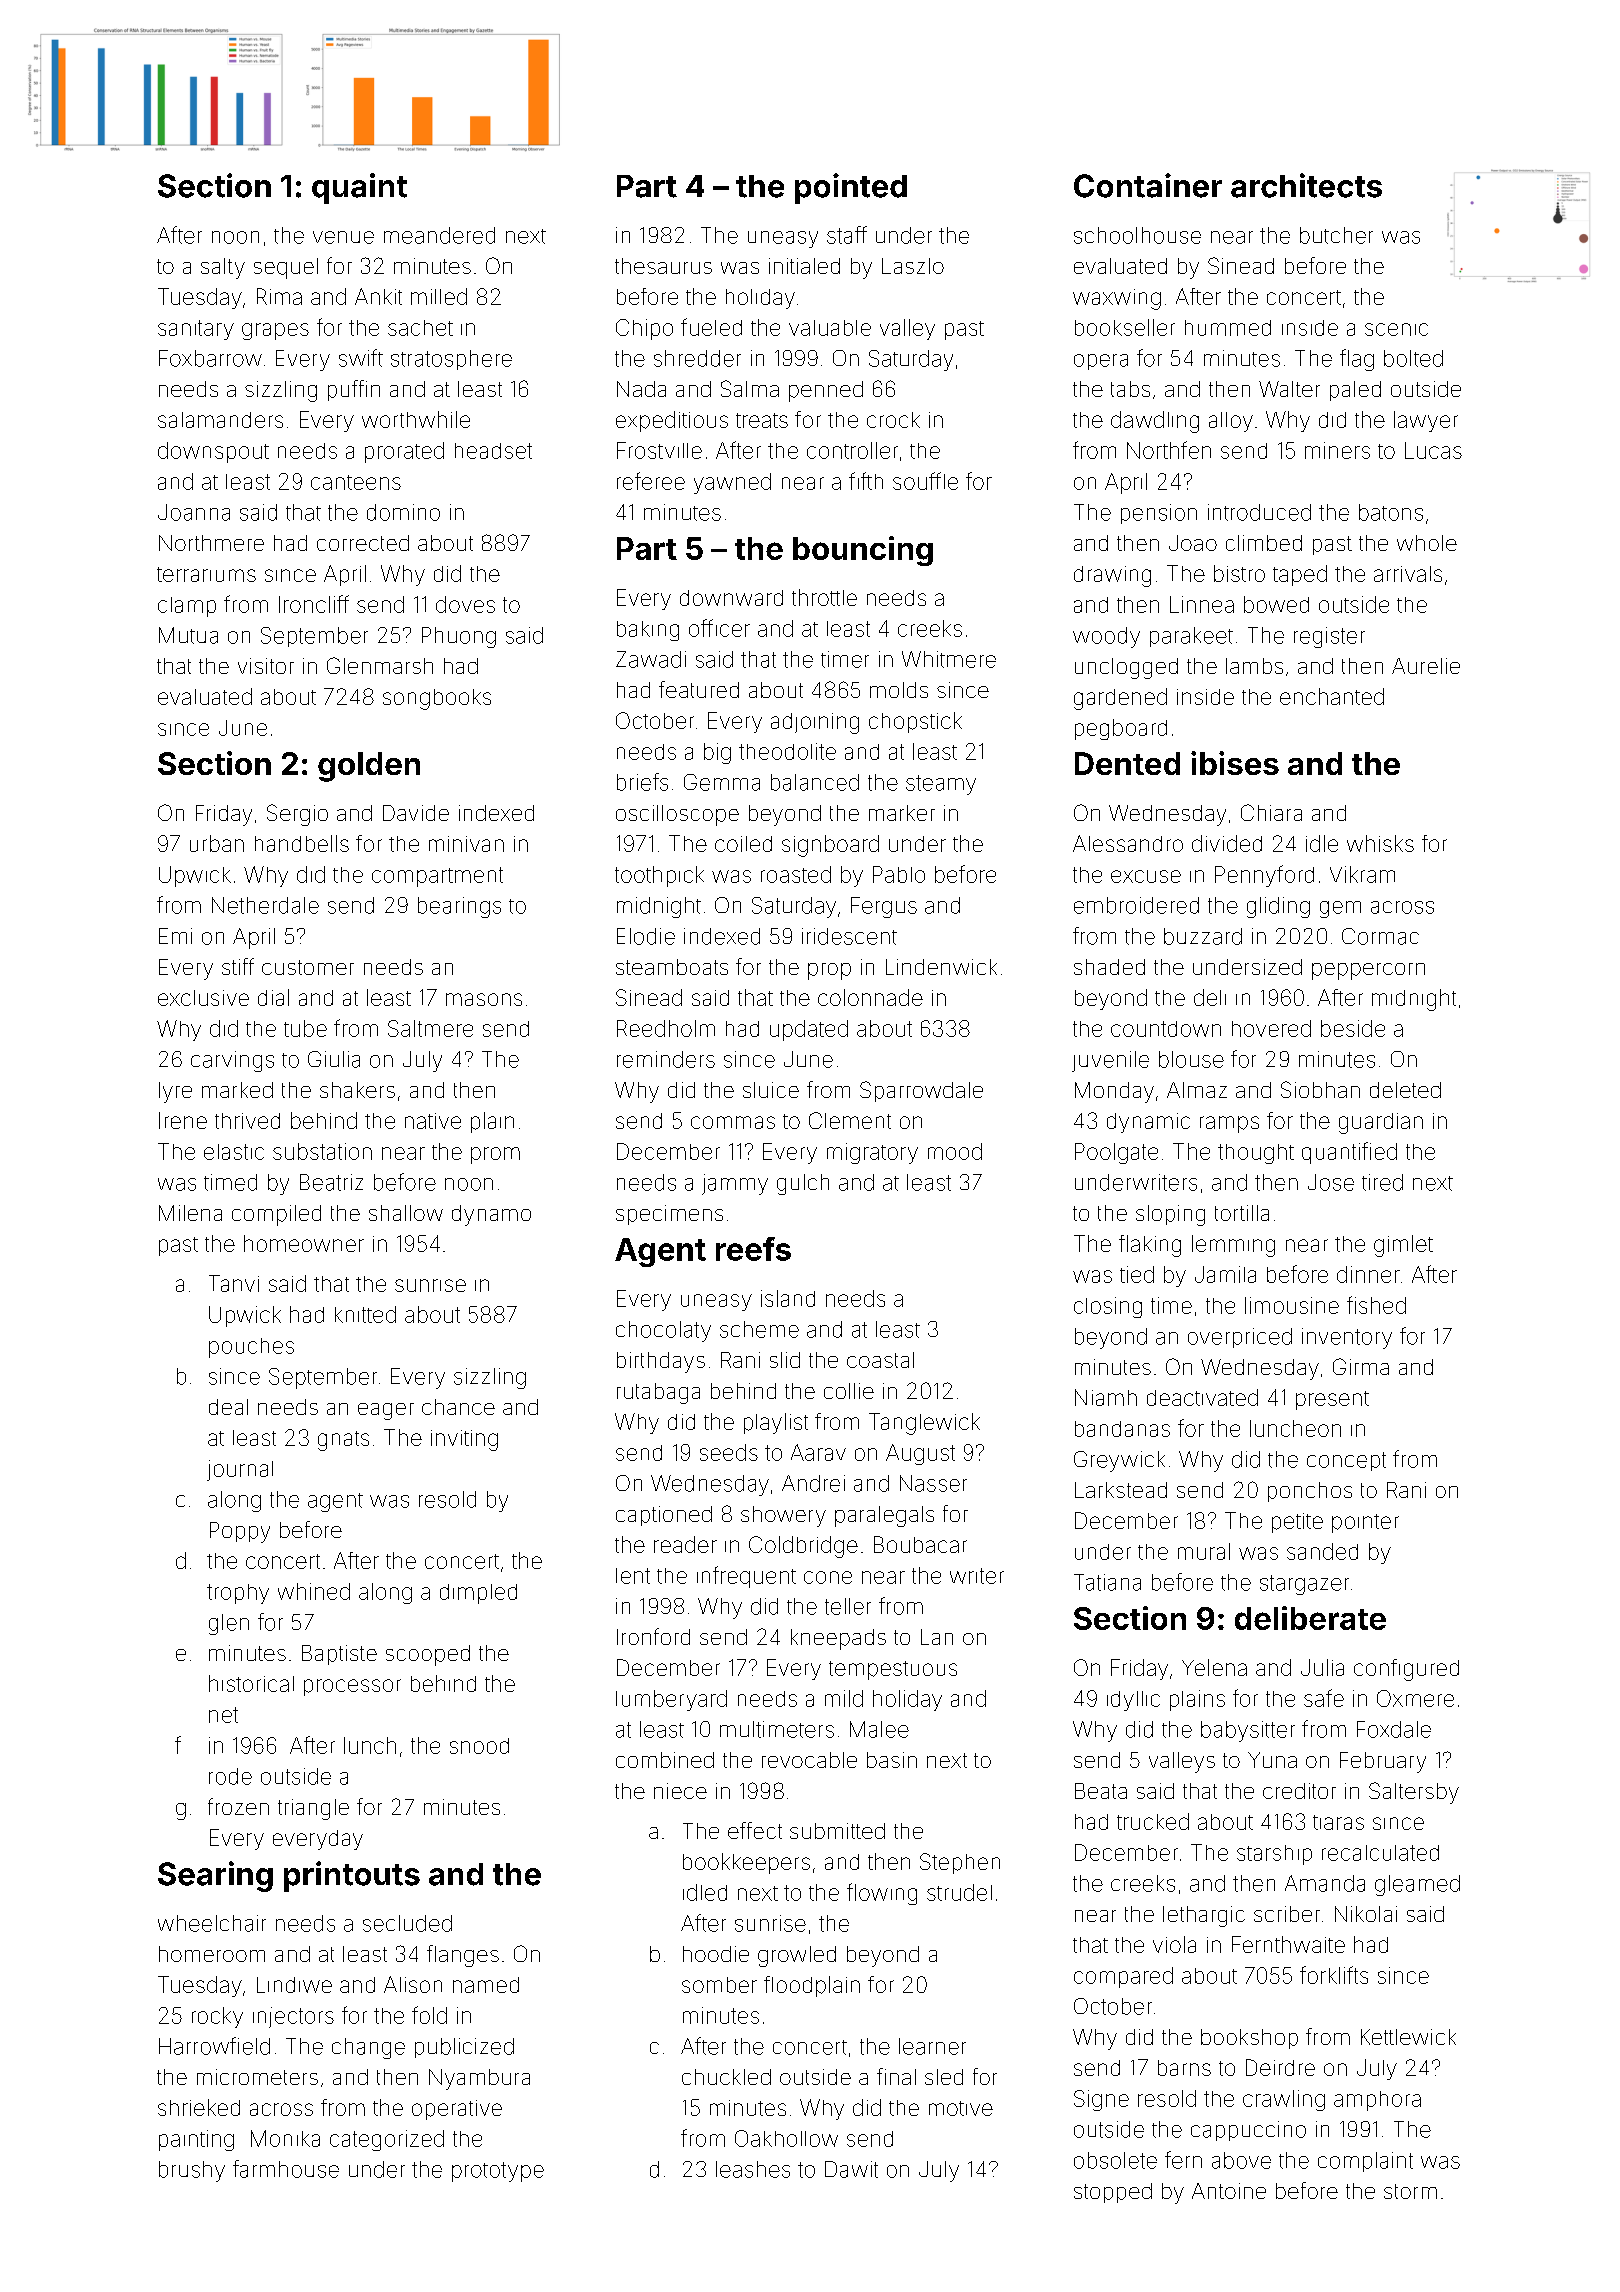 The image size is (1620, 2292). I want to click on urban, so click(217, 843).
